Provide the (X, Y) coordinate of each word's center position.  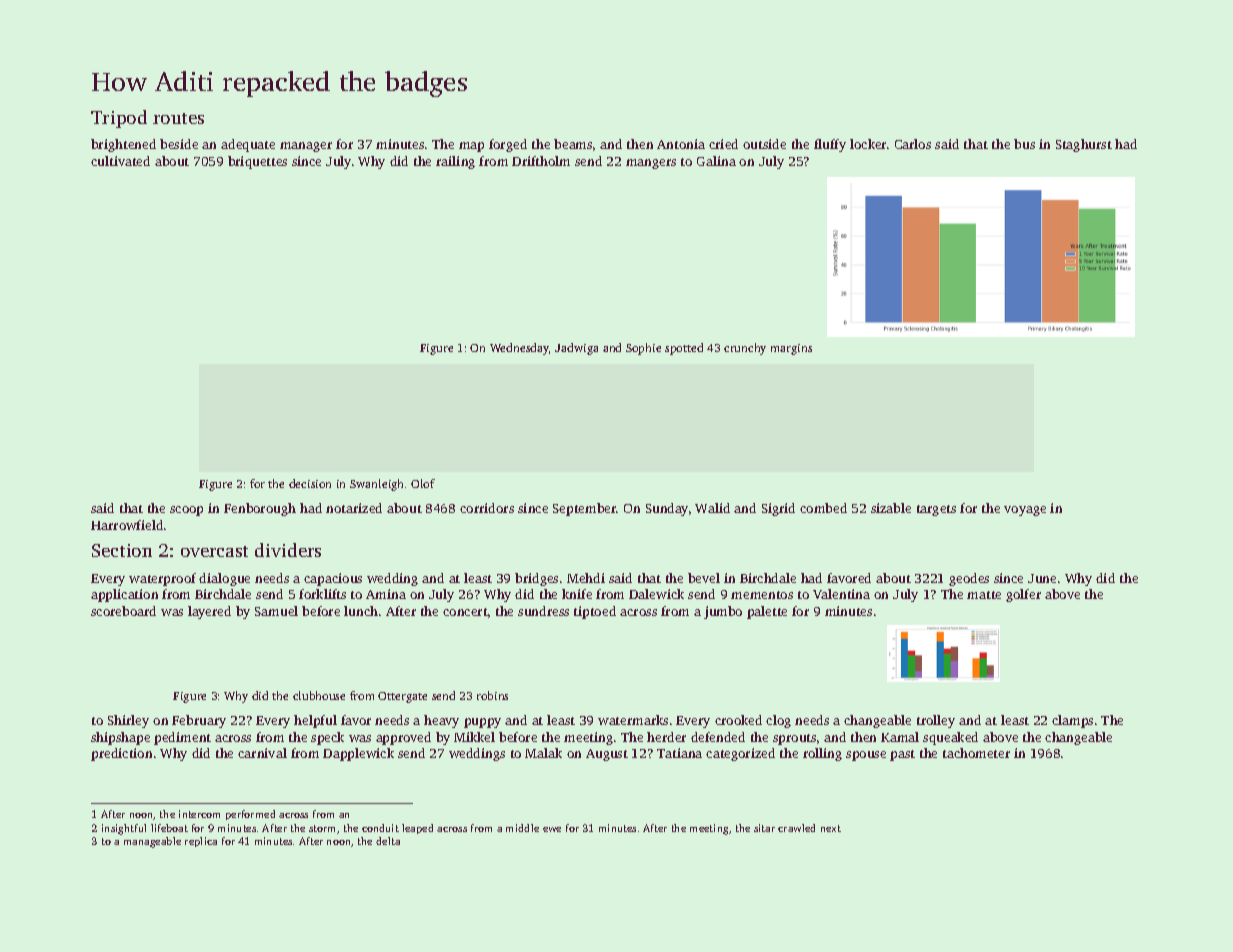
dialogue (224, 579)
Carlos (913, 144)
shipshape (120, 738)
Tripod (119, 119)
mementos (762, 595)
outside (764, 144)
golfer (1023, 595)
